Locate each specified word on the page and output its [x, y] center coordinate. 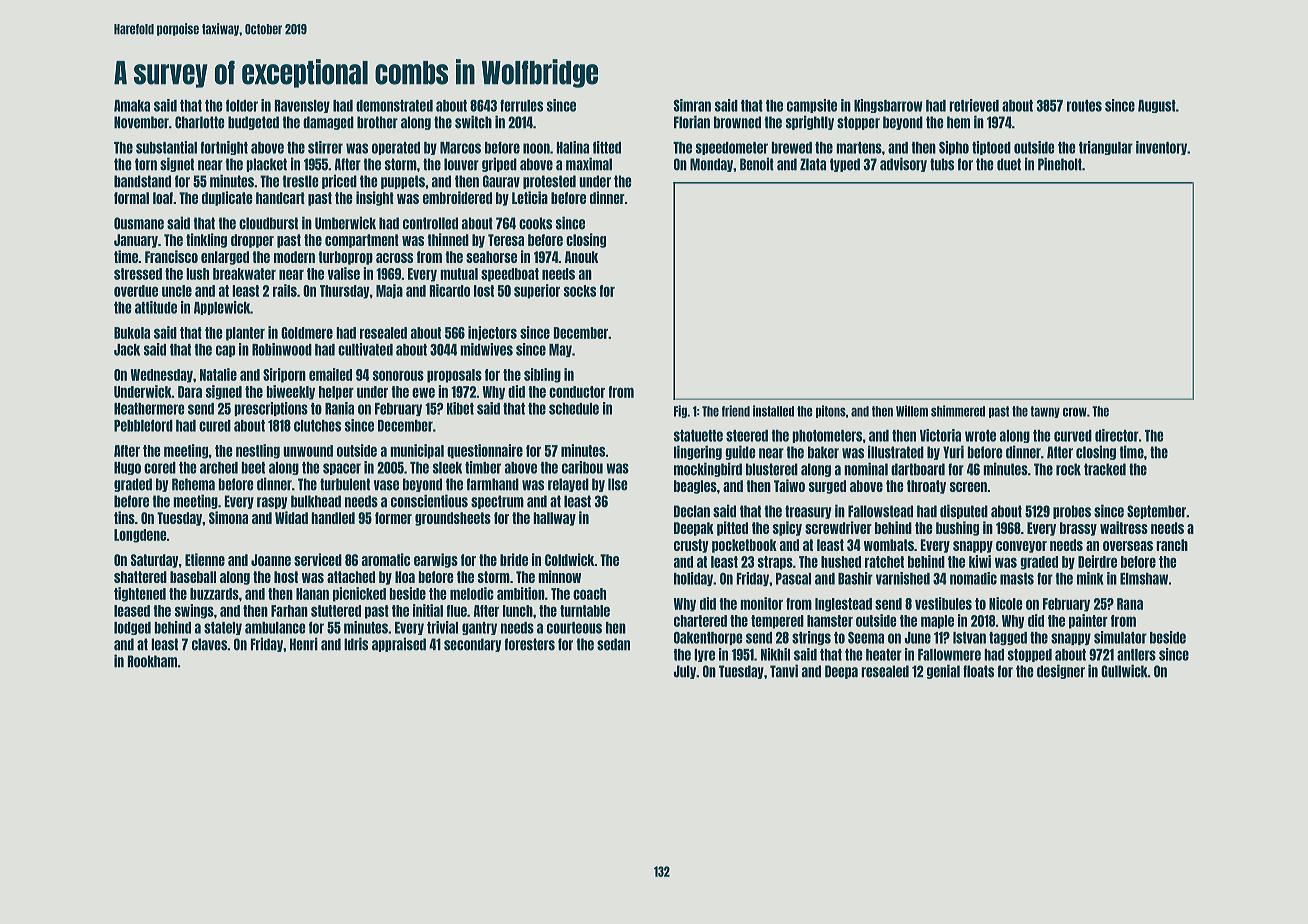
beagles [695, 487]
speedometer [732, 148]
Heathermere [149, 409]
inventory [1161, 148]
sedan [613, 644]
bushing [957, 528]
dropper [252, 241]
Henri [304, 644]
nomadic [973, 578]
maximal [589, 164]
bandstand [142, 181]
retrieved [974, 105]
